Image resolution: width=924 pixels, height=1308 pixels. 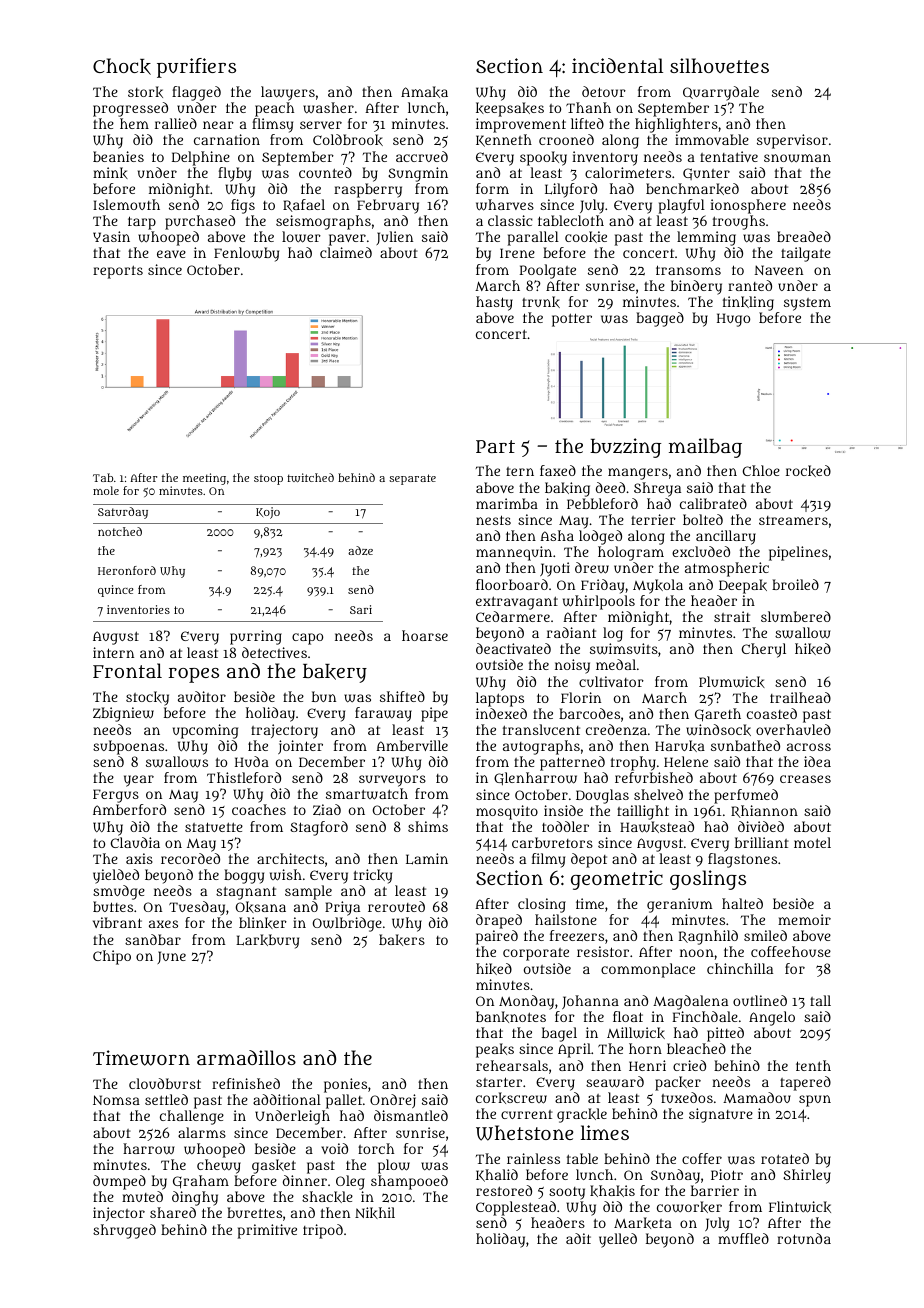 What do you see at coordinates (800, 697) in the image?
I see `trailhead` at bounding box center [800, 697].
